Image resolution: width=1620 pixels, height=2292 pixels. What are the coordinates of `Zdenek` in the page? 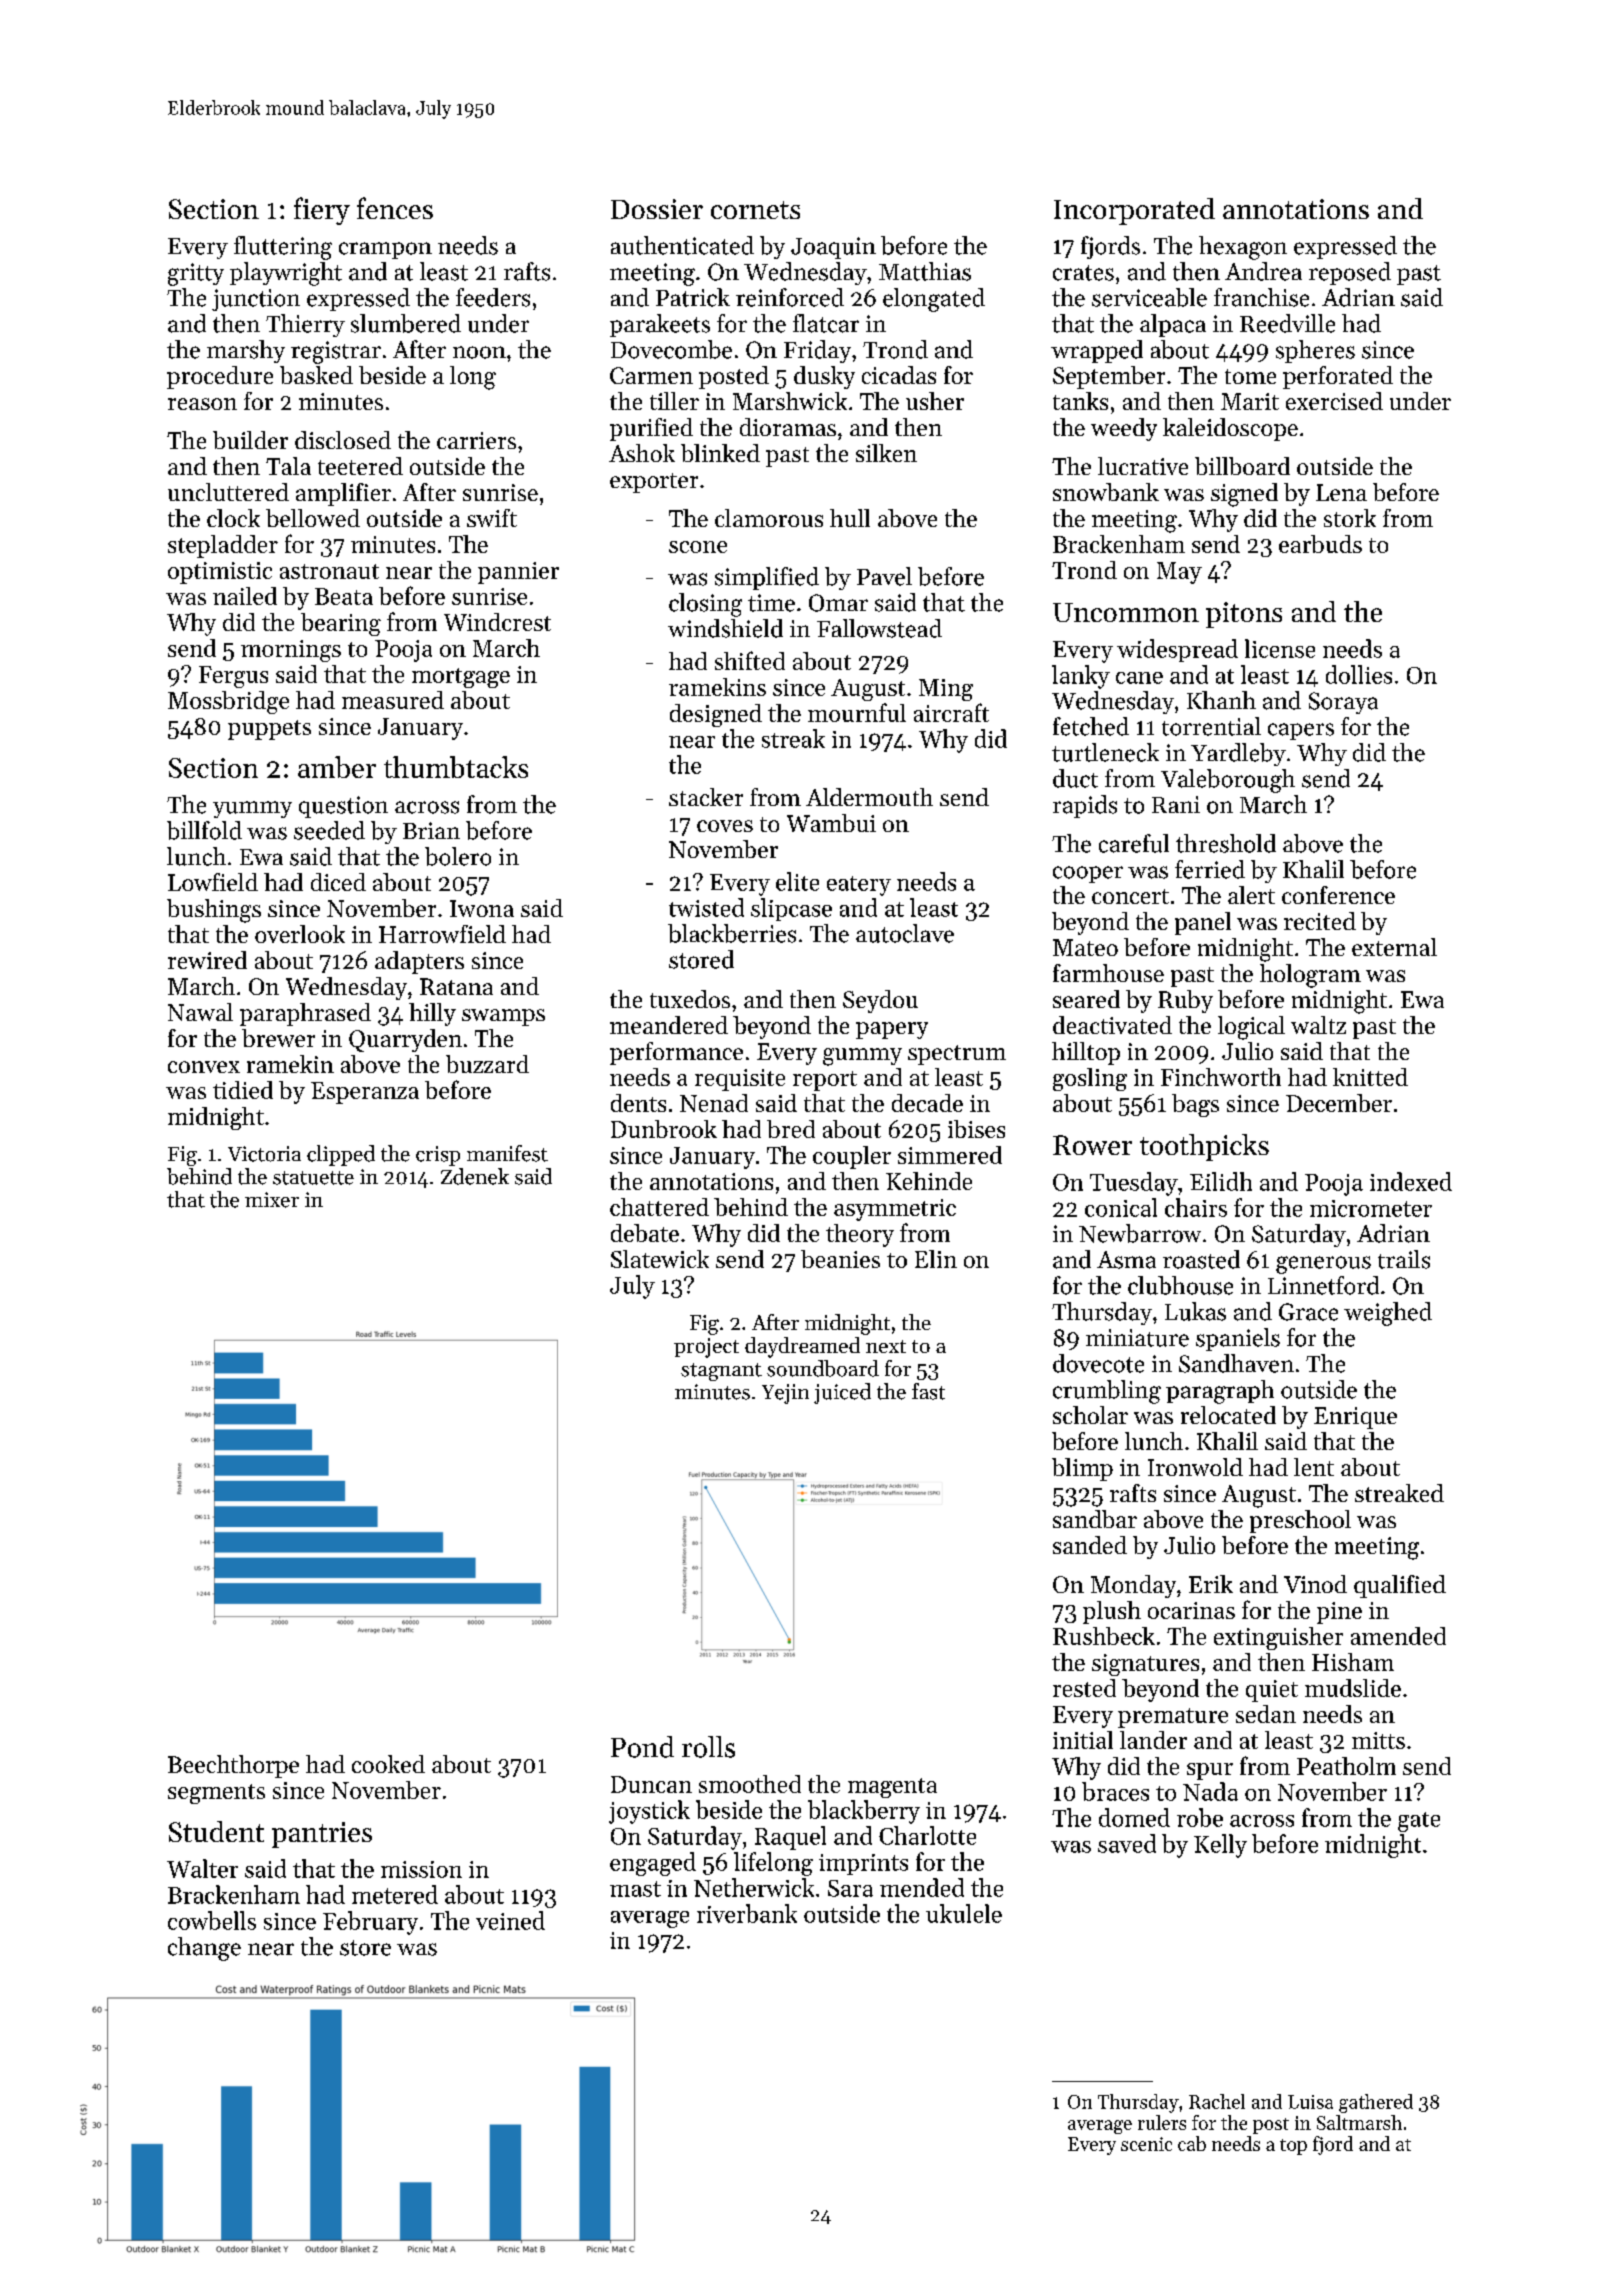 It's located at (475, 1176).
